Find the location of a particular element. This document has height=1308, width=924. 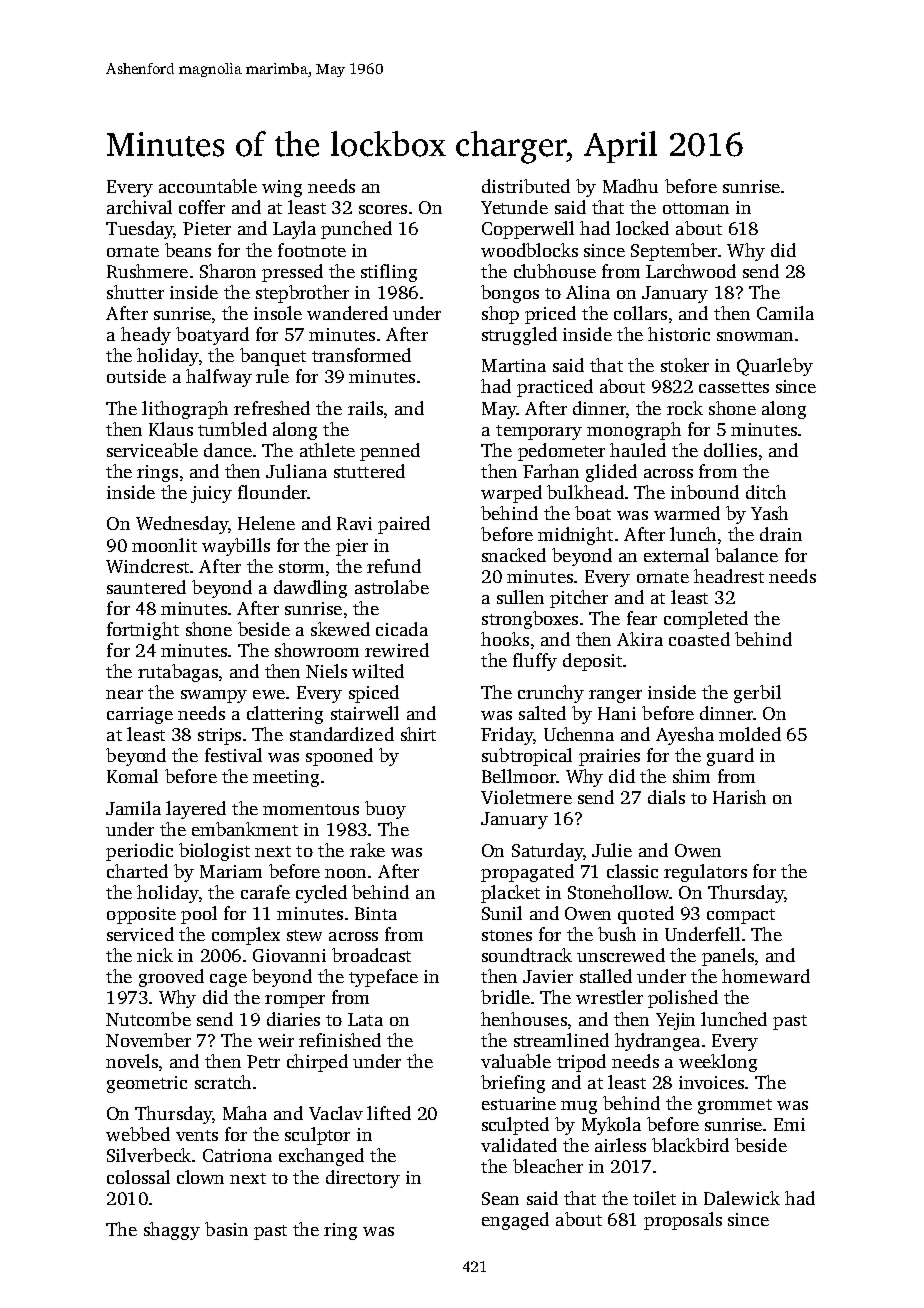

embankment is located at coordinates (245, 829).
